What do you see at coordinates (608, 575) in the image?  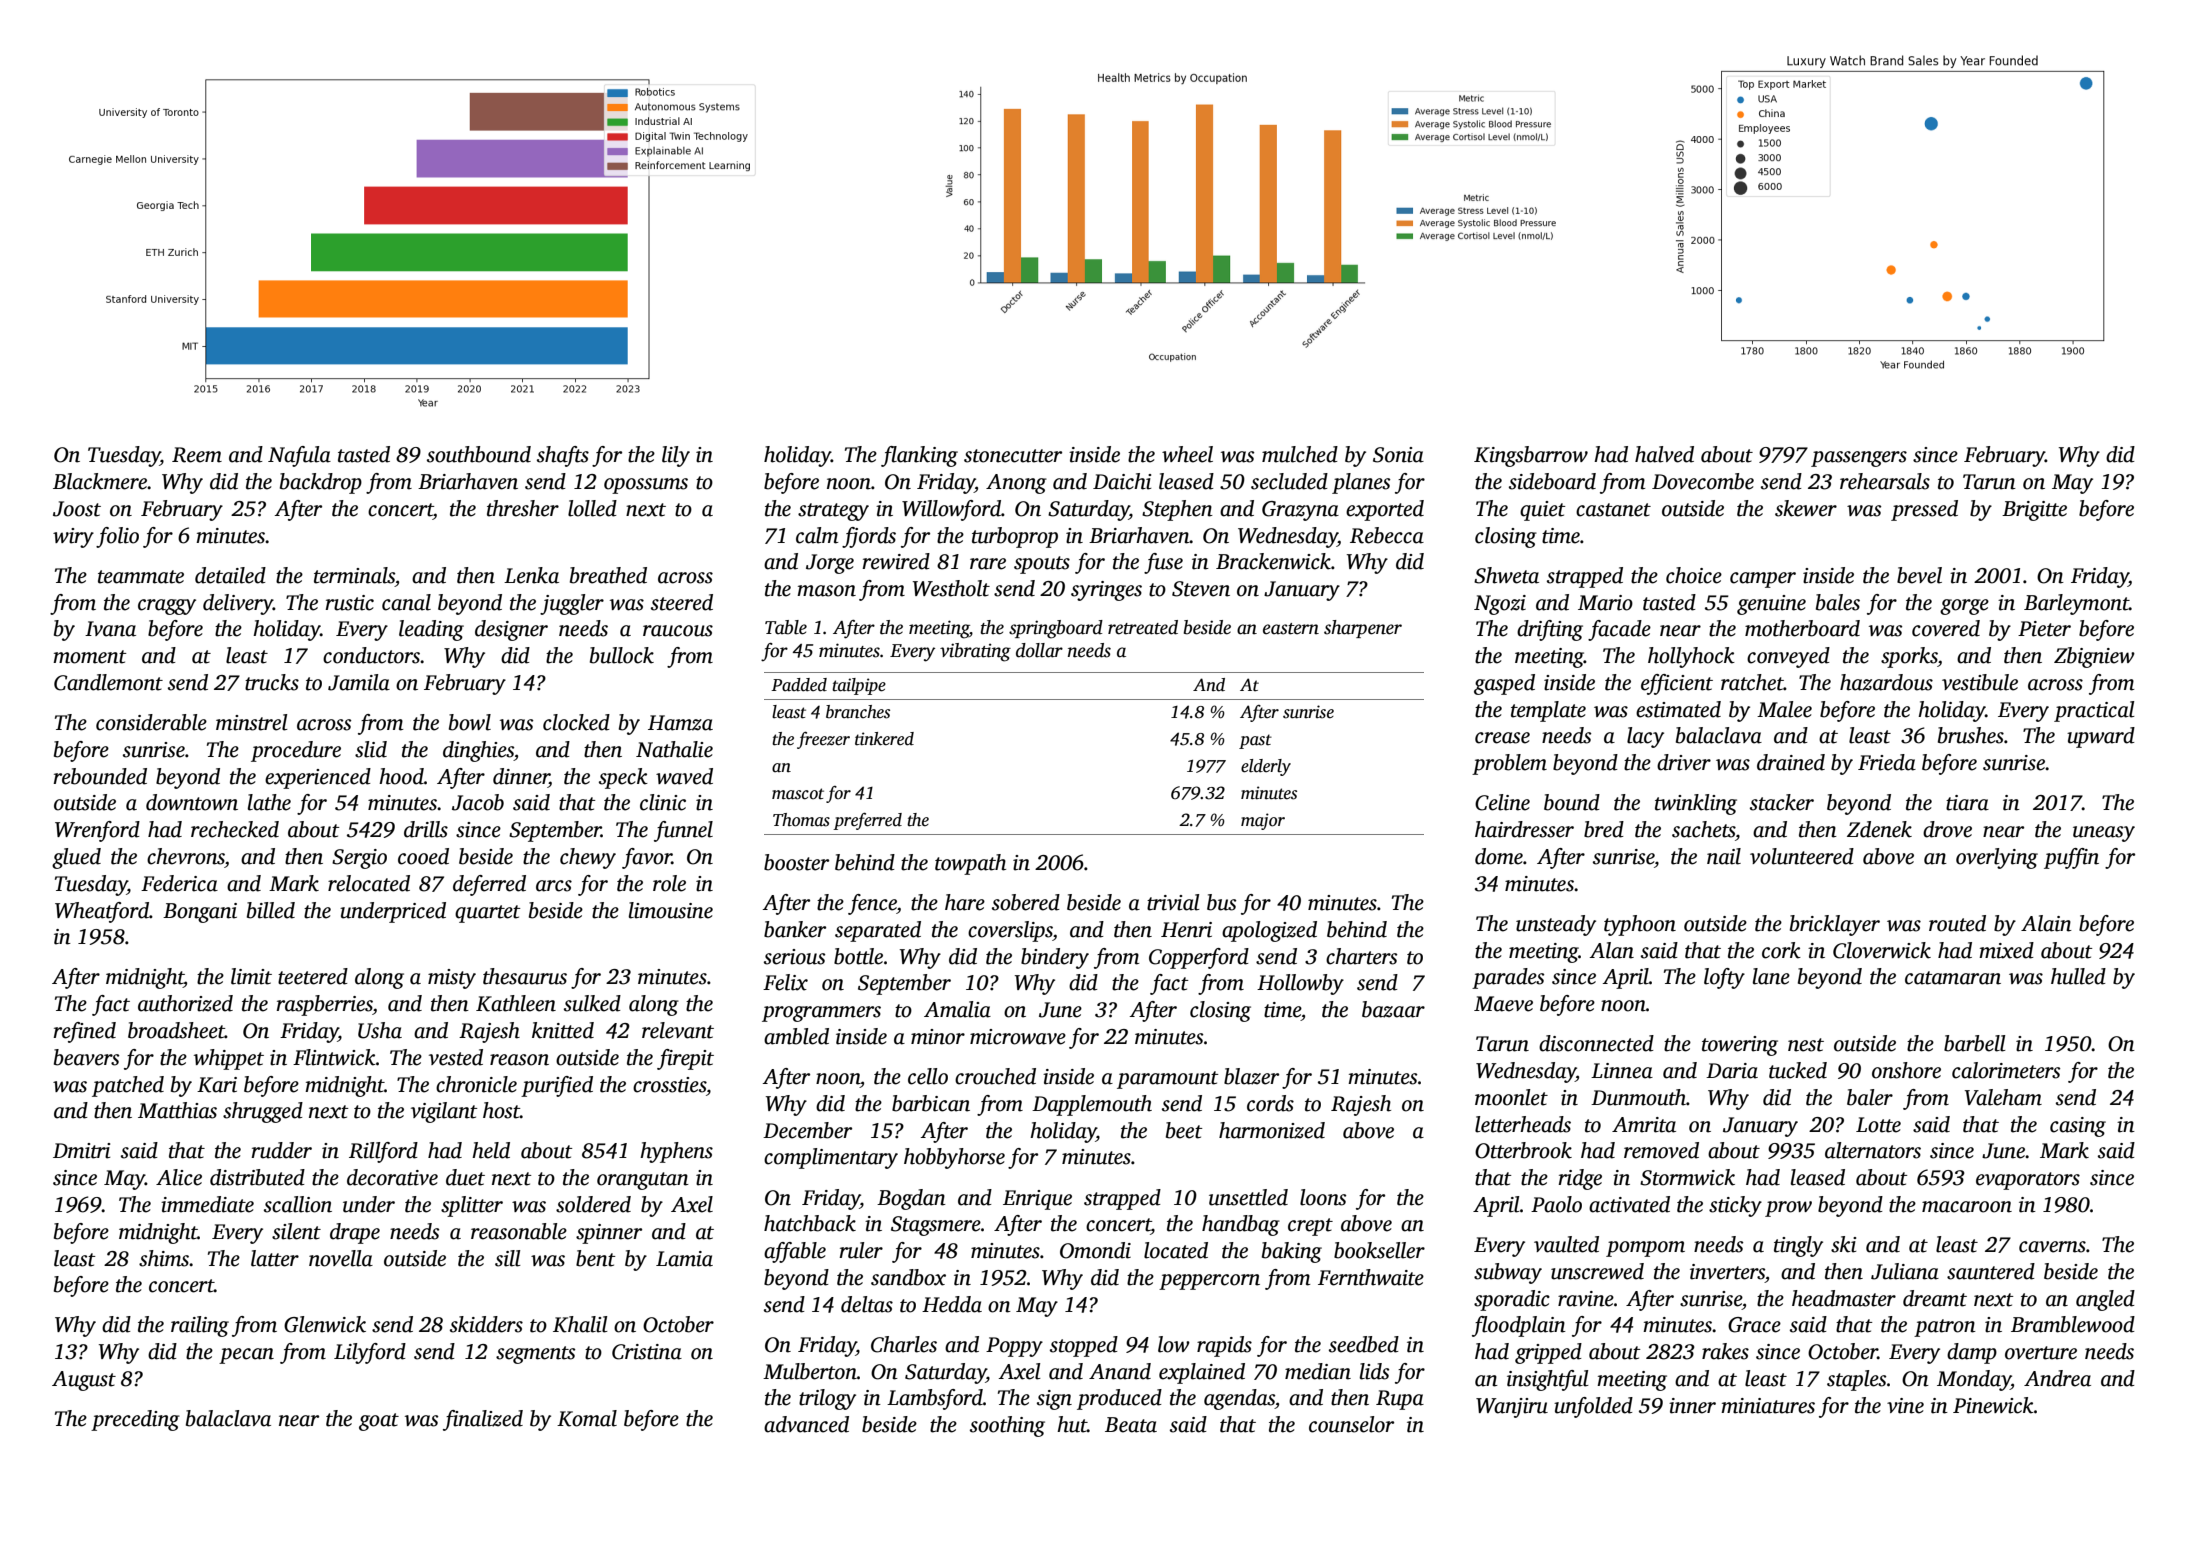 I see `breathed` at bounding box center [608, 575].
